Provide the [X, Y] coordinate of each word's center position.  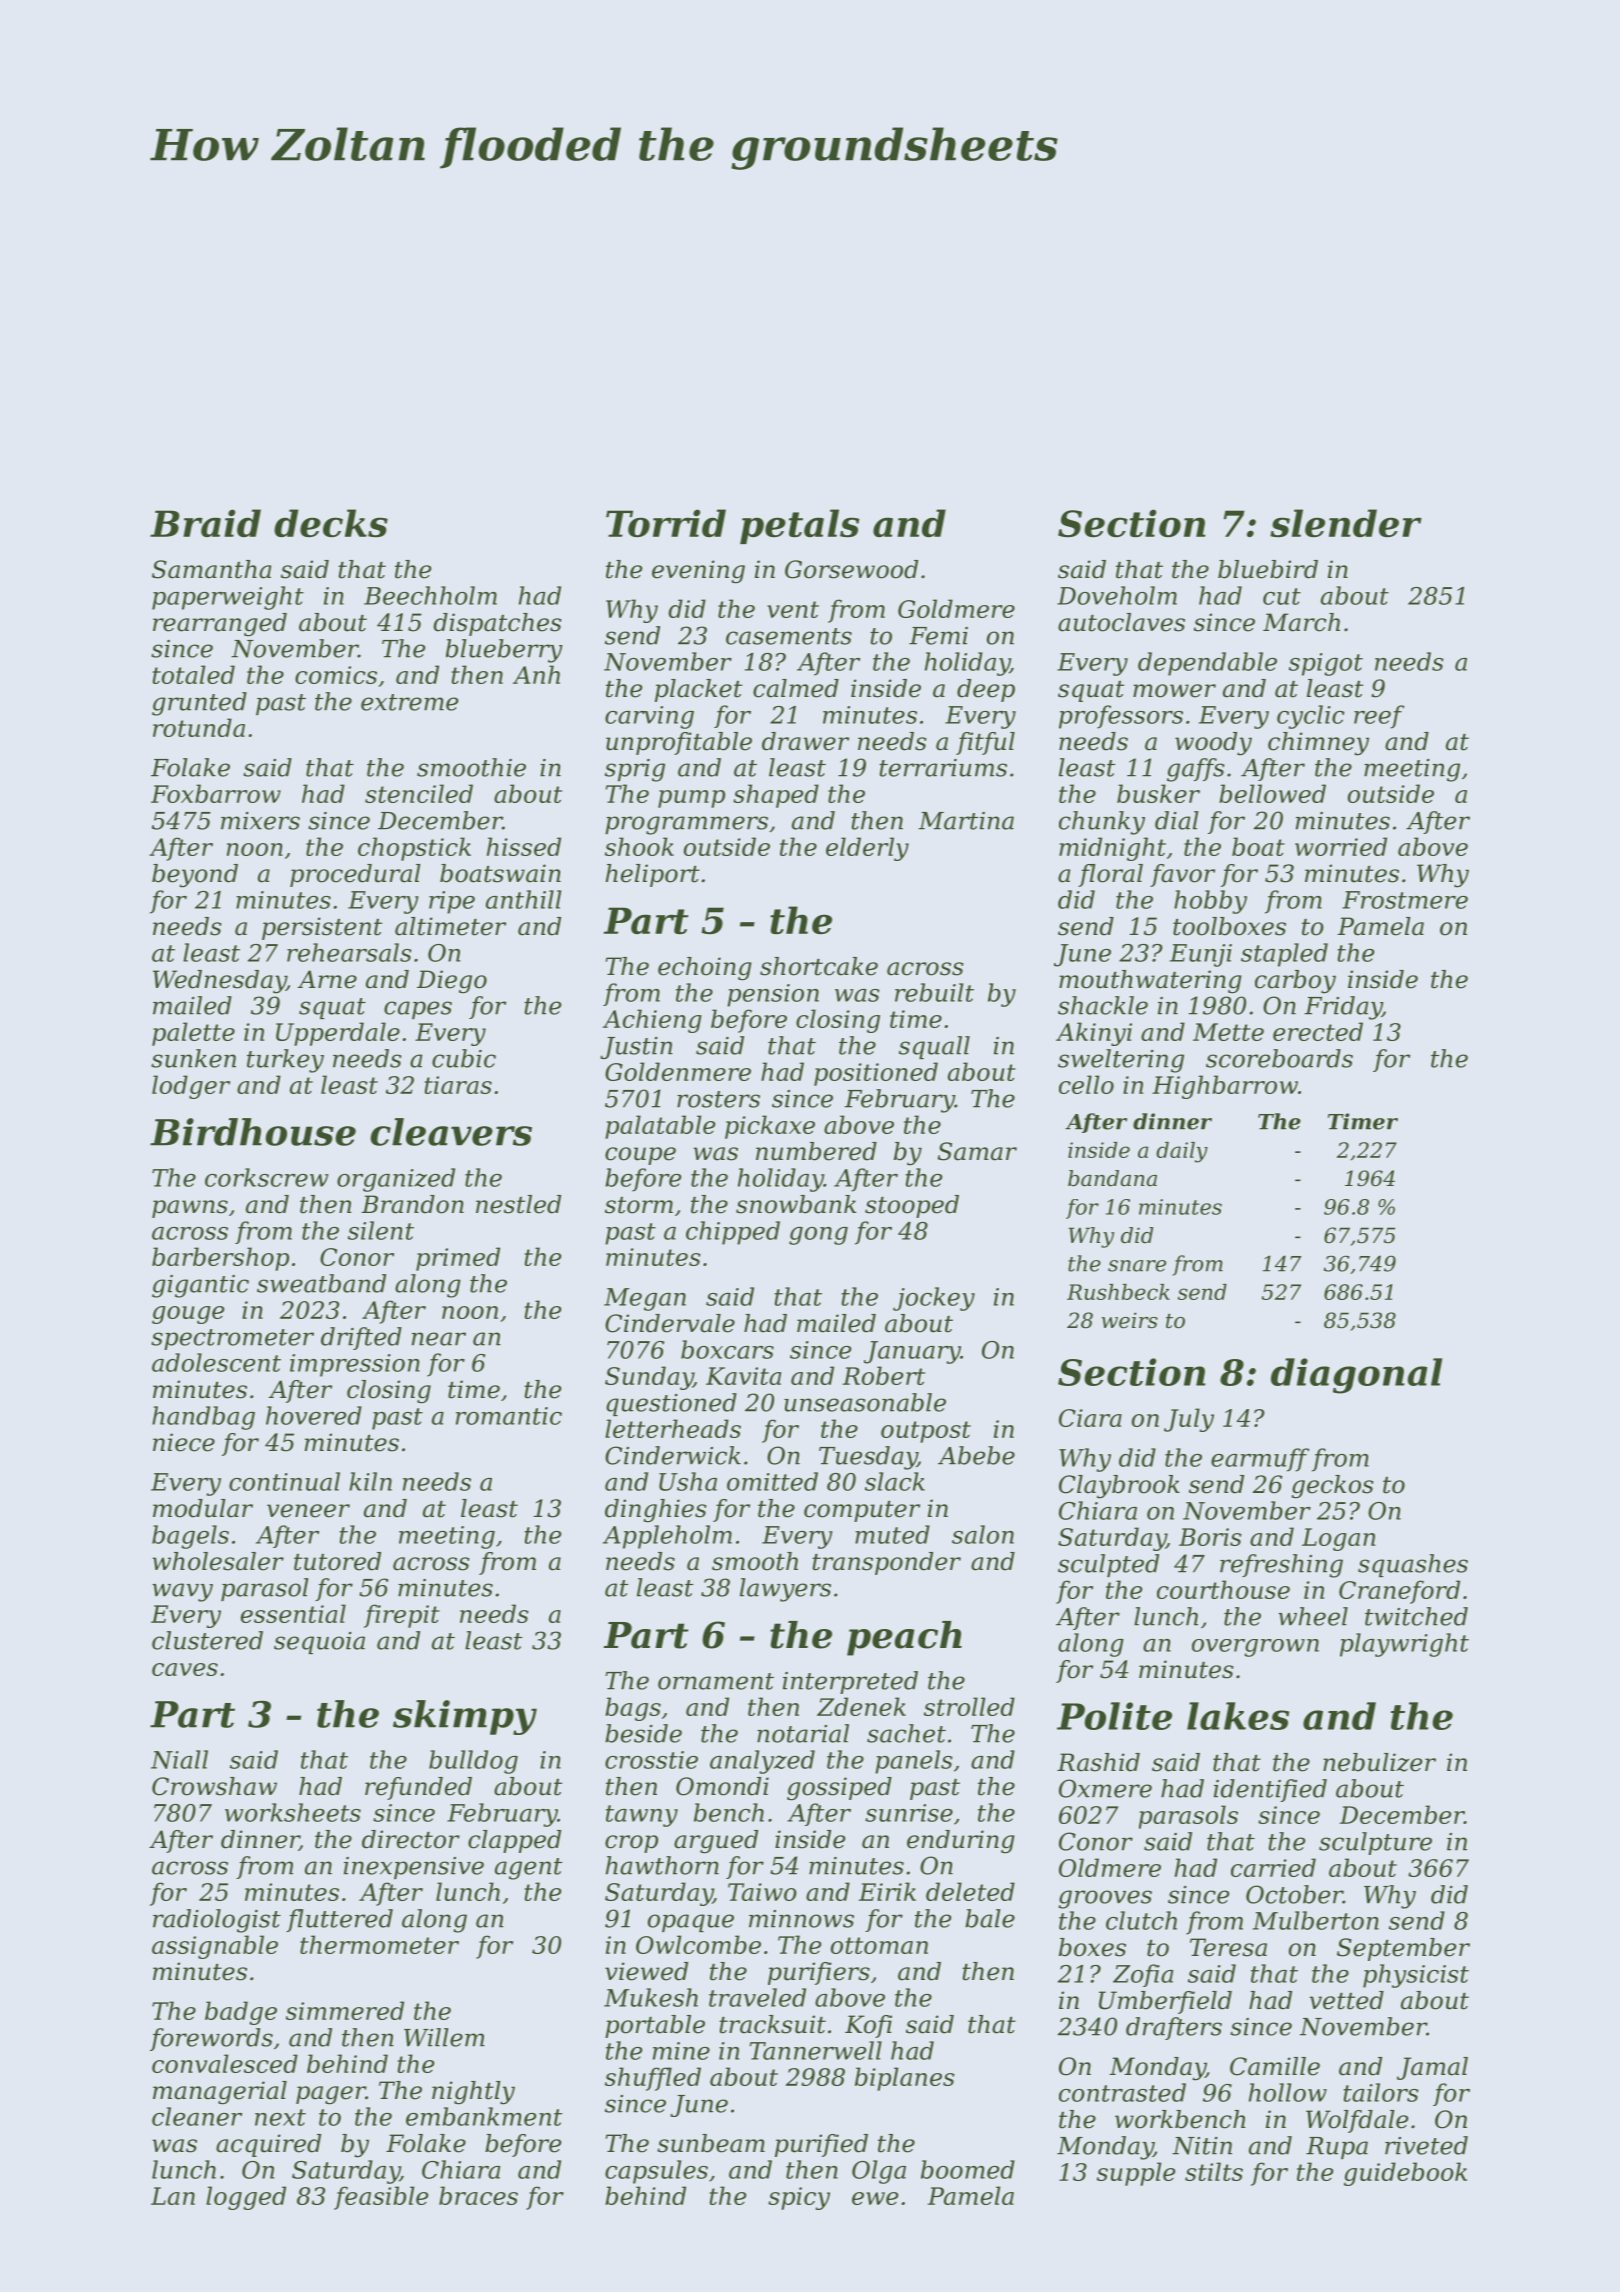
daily [1182, 1152]
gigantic [200, 1286]
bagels [190, 1537]
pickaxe [770, 1127]
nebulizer [1379, 1762]
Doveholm [1117, 595]
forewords [211, 2039]
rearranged [220, 625]
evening [698, 572]
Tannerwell [816, 2050]
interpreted [850, 1682]
